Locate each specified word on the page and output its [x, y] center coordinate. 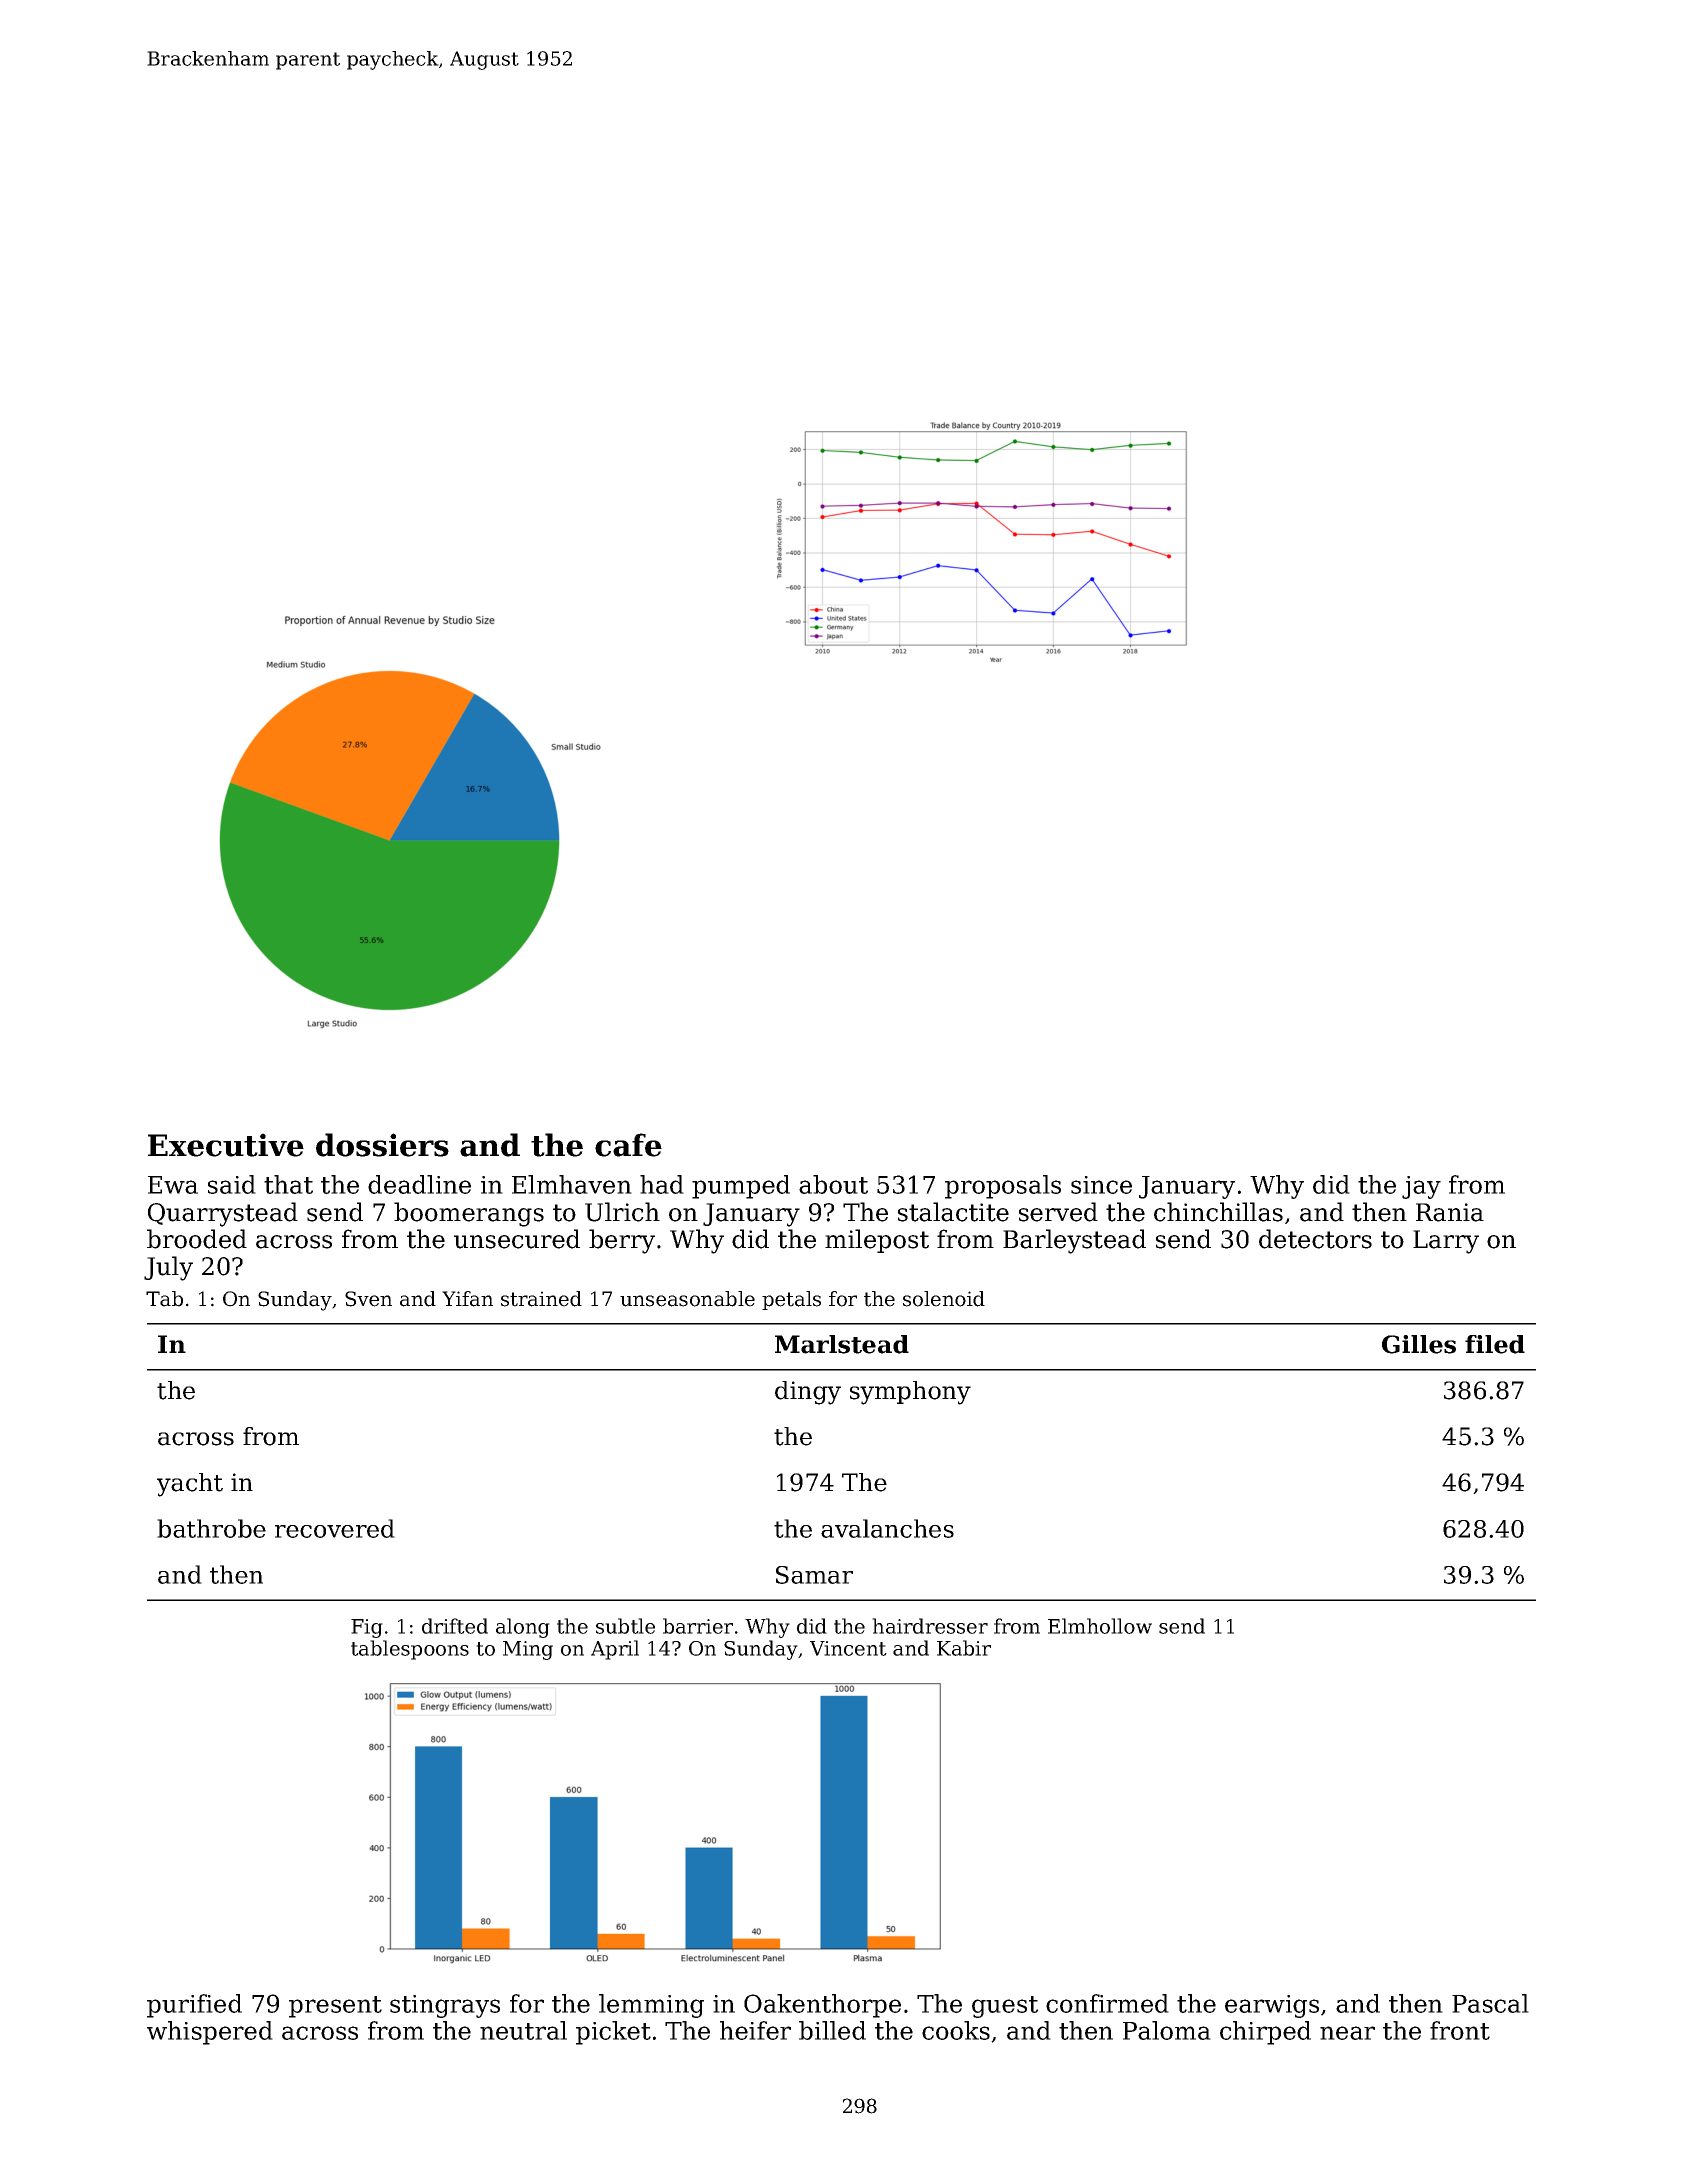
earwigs [1272, 2006]
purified [194, 2006]
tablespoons [410, 1650]
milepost [877, 1241]
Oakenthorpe [822, 2006]
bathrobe [211, 1528]
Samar [814, 1575]
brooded [197, 1239]
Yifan [467, 1299]
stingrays [445, 2006]
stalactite [953, 1212]
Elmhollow [1100, 1626]
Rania [1450, 1212]
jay [1421, 1187]
